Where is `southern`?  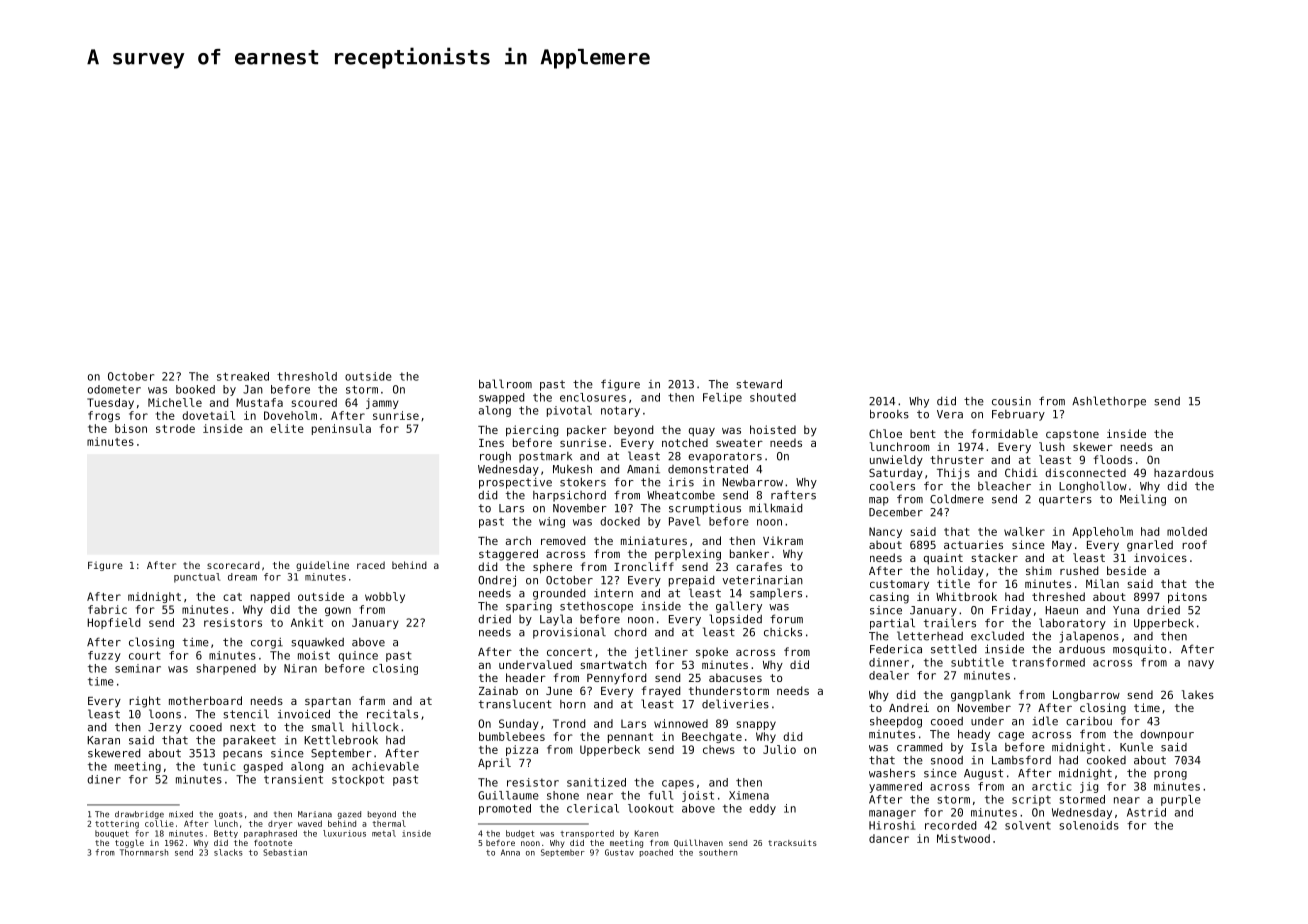 southern is located at coordinates (718, 852).
